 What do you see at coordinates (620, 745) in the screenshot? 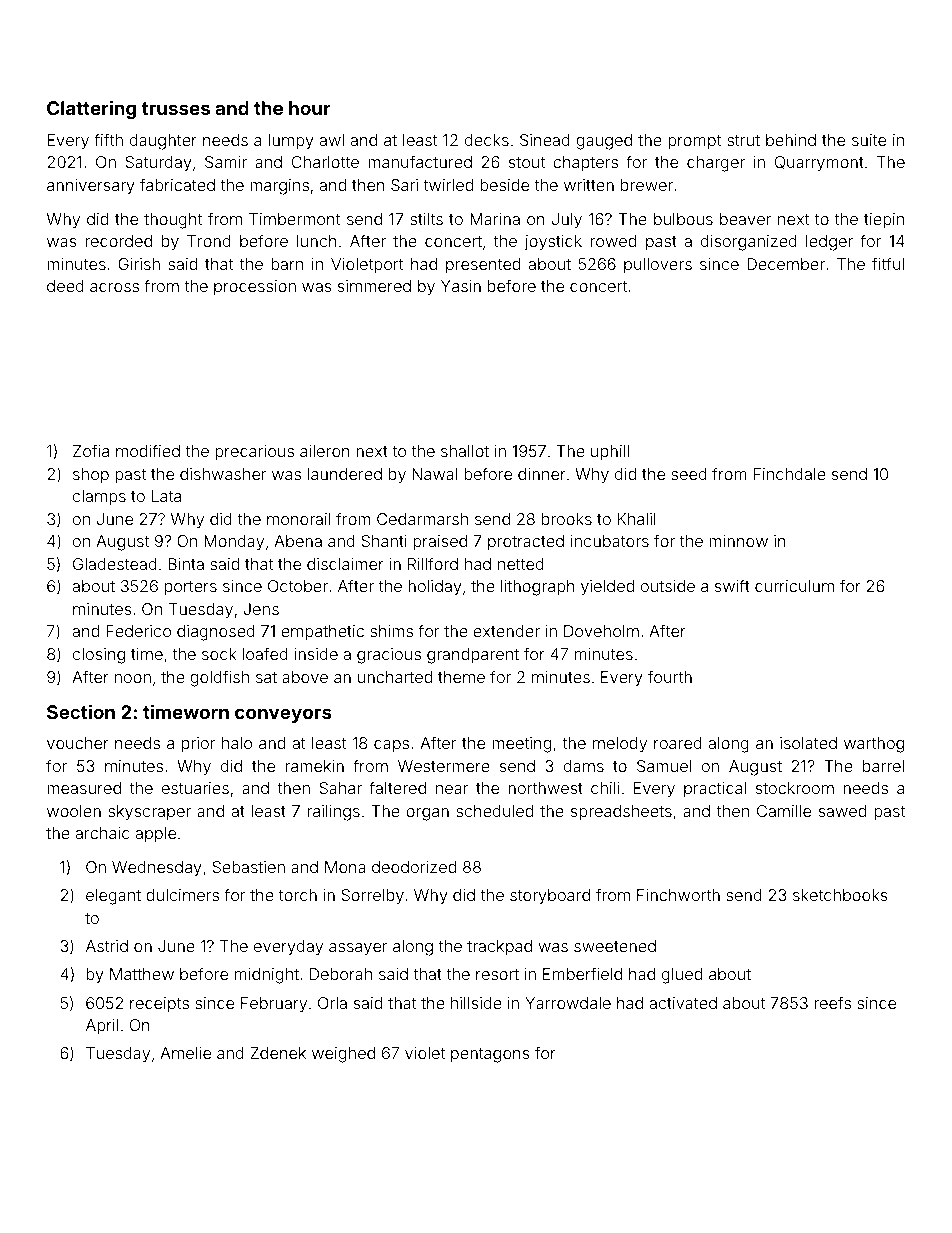
I see `melody` at bounding box center [620, 745].
